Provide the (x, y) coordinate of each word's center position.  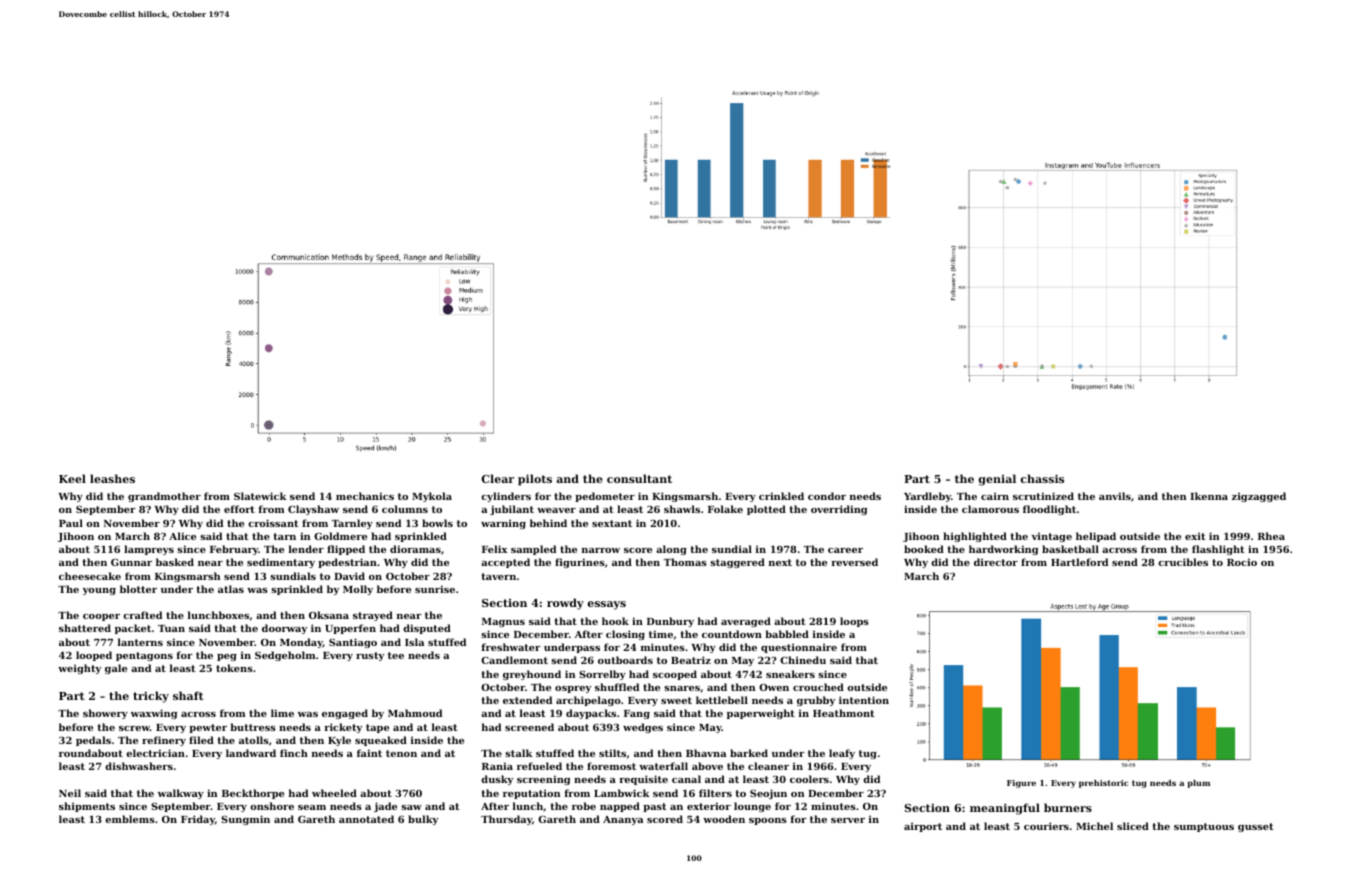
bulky (423, 820)
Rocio (1242, 562)
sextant (612, 523)
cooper (101, 617)
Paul (71, 523)
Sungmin (245, 820)
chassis (1042, 478)
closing (625, 635)
